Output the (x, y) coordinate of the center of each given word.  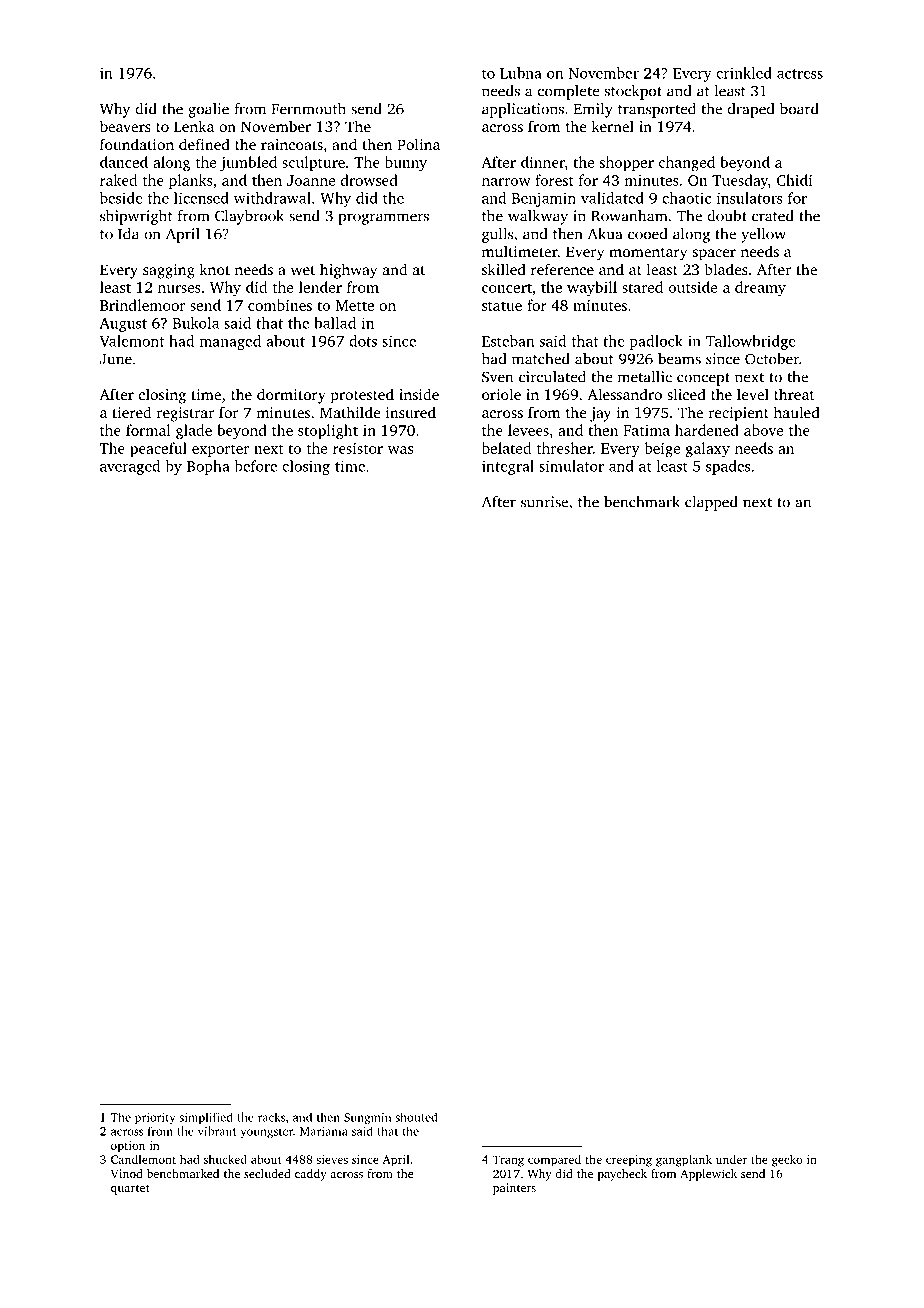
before (256, 466)
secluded (267, 1173)
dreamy (760, 289)
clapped (711, 503)
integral (508, 467)
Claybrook (249, 217)
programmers (383, 219)
